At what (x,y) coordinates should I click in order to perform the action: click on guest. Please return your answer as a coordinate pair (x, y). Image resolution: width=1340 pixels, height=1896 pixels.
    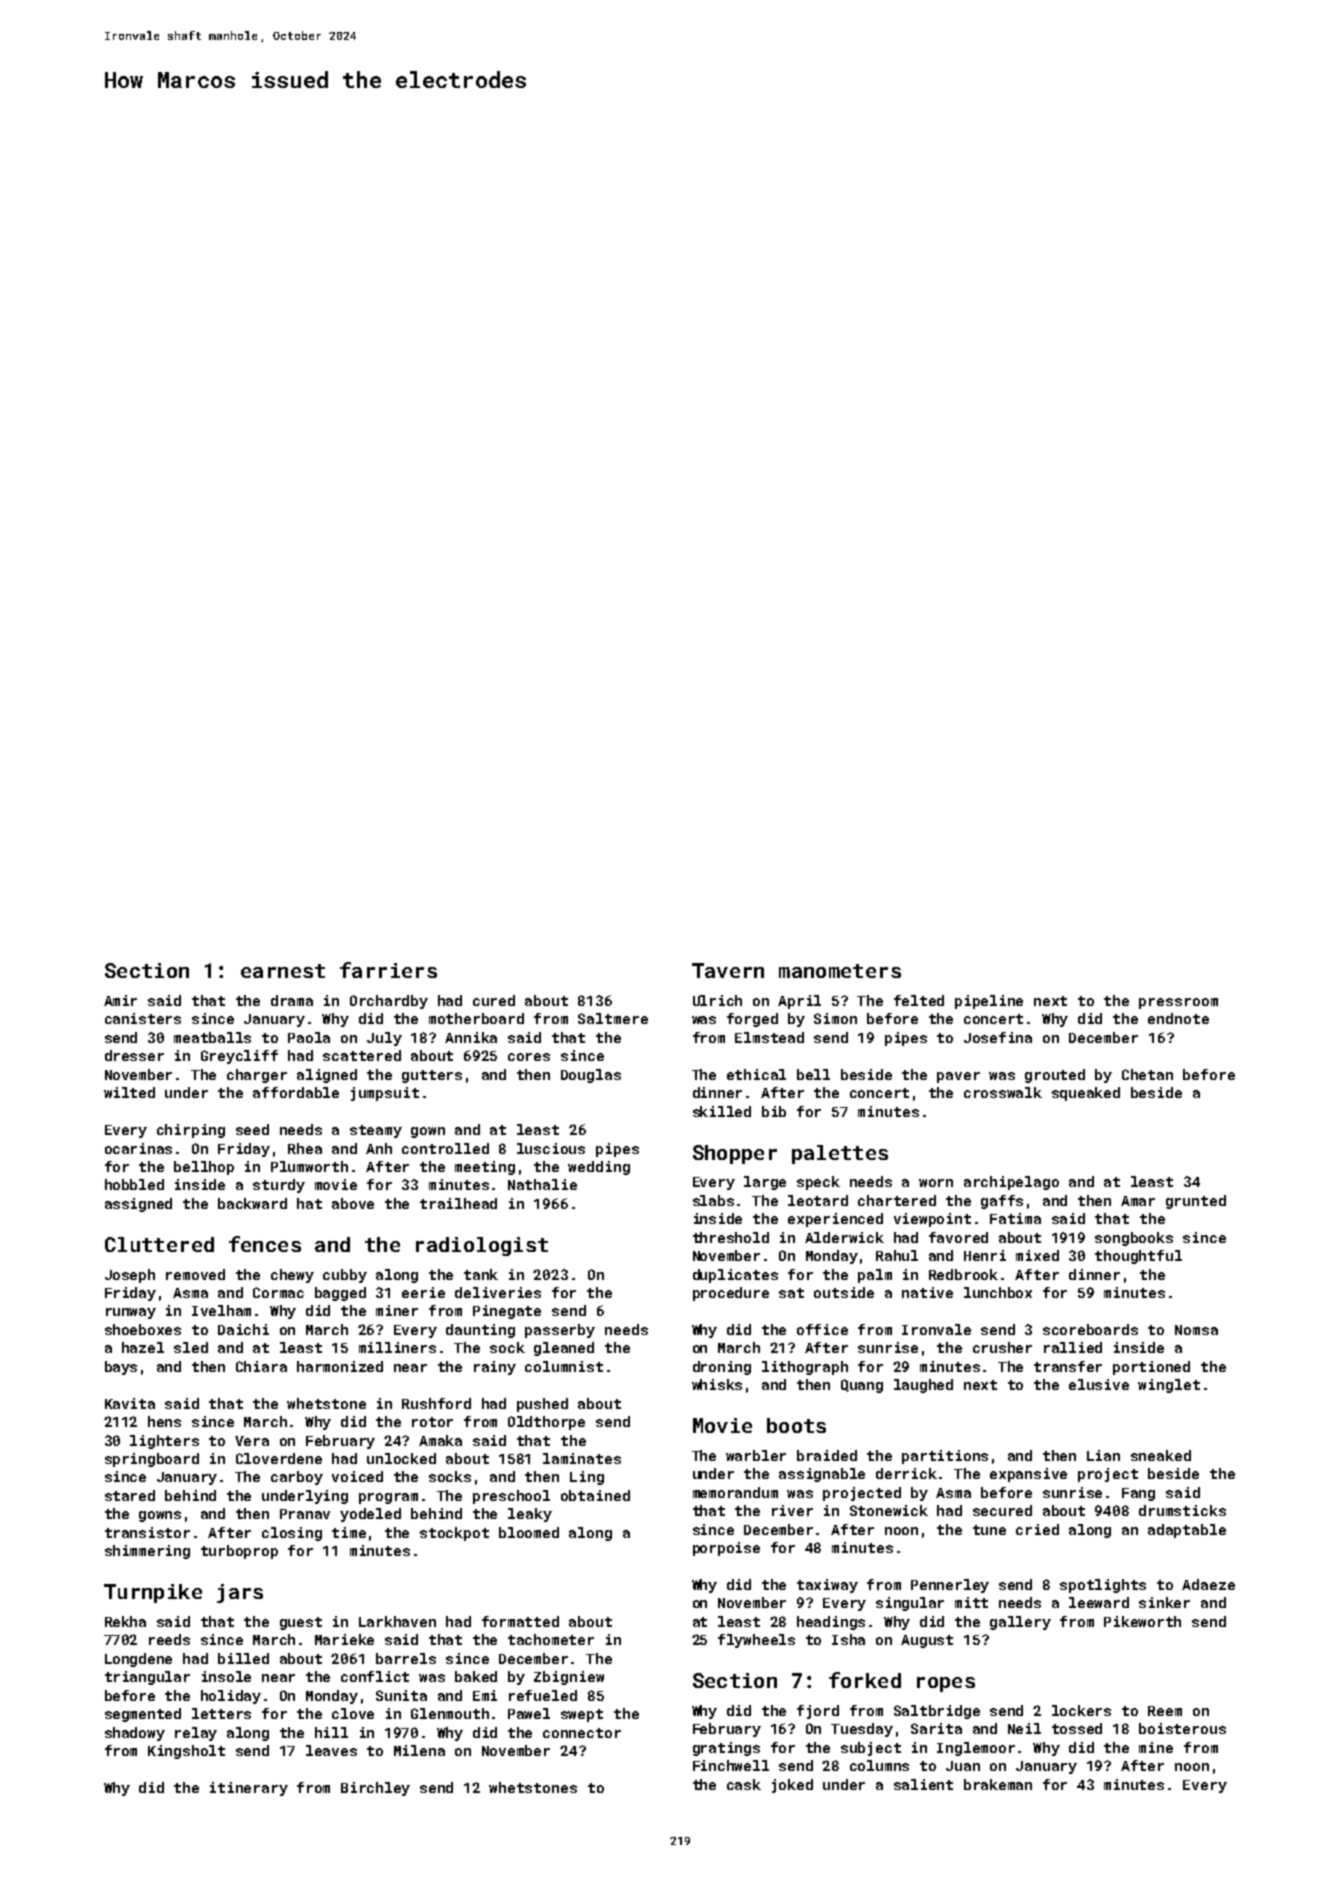
    Looking at the image, I should click on (301, 1623).
